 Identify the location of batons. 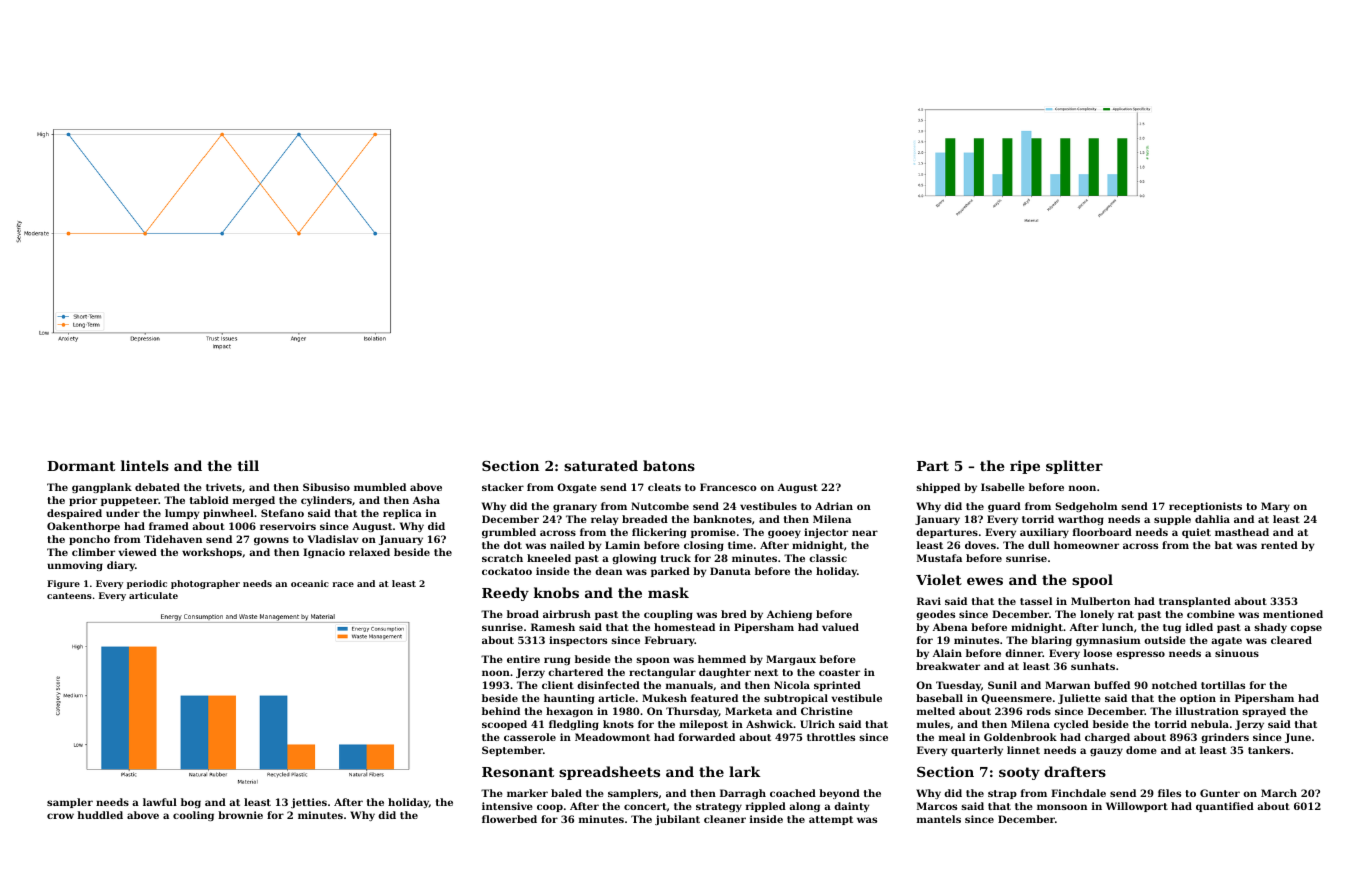
(669, 465).
